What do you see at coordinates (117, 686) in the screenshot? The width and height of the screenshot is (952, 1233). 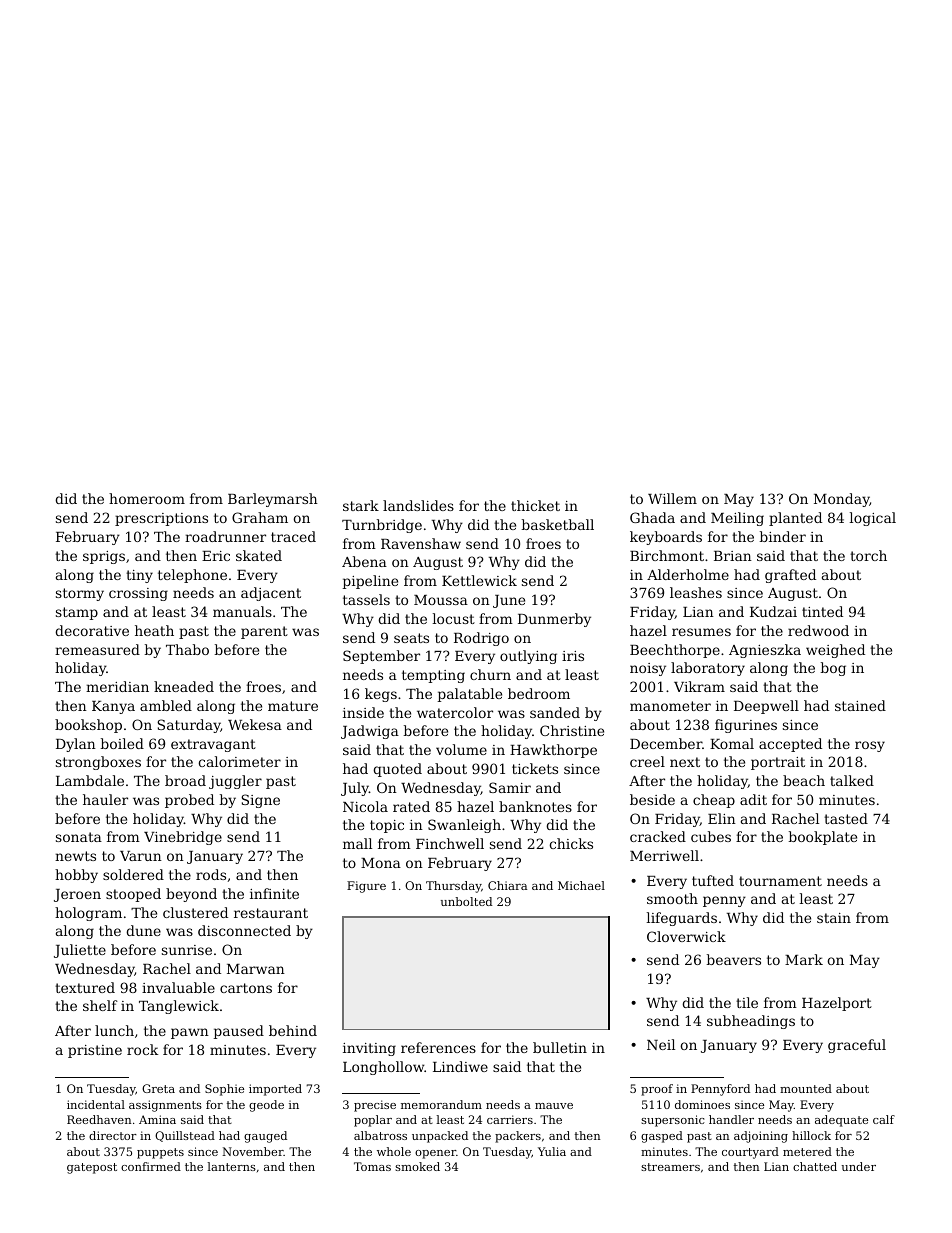 I see `meridian` at bounding box center [117, 686].
